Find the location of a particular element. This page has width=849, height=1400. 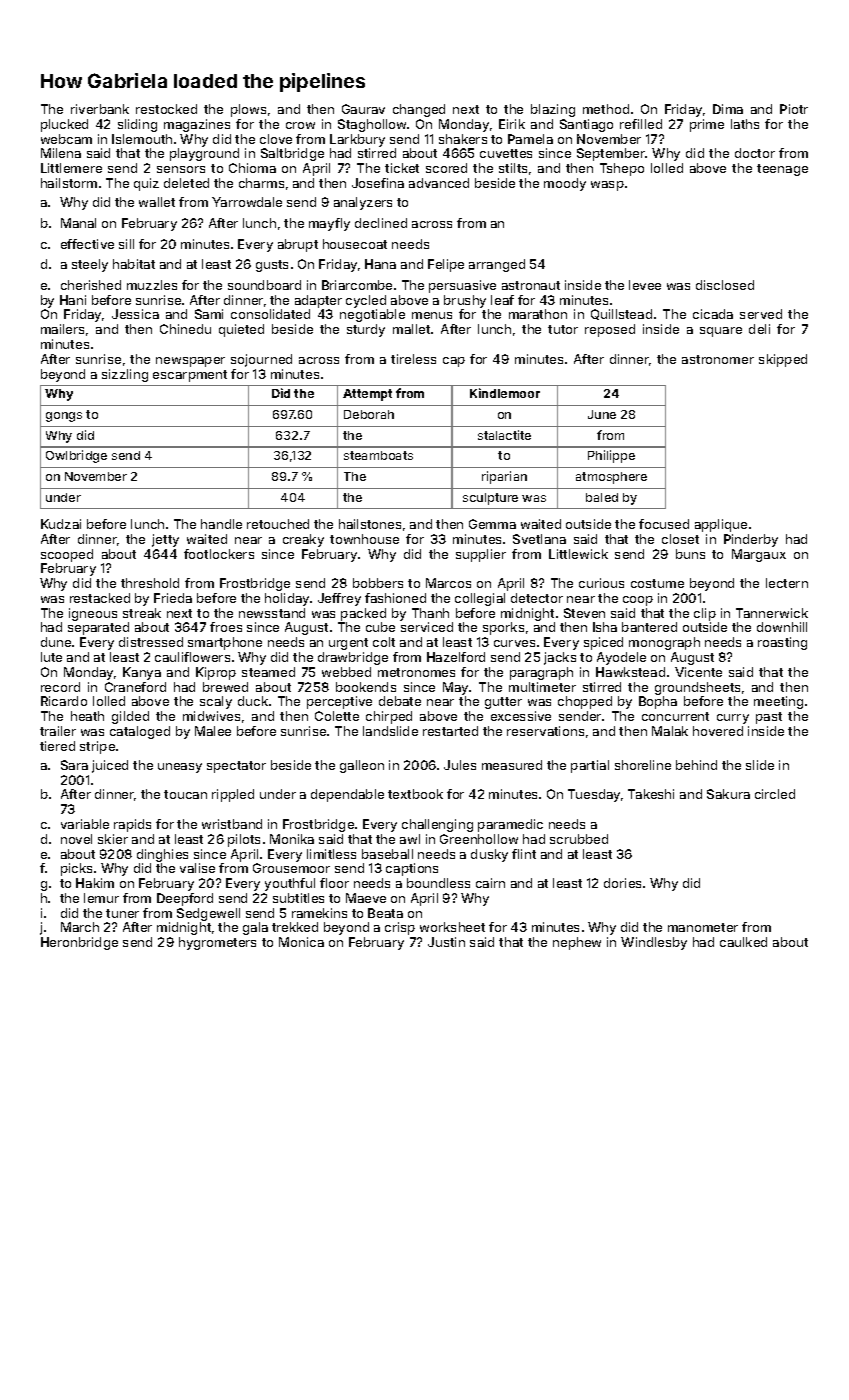

caulked is located at coordinates (743, 942).
